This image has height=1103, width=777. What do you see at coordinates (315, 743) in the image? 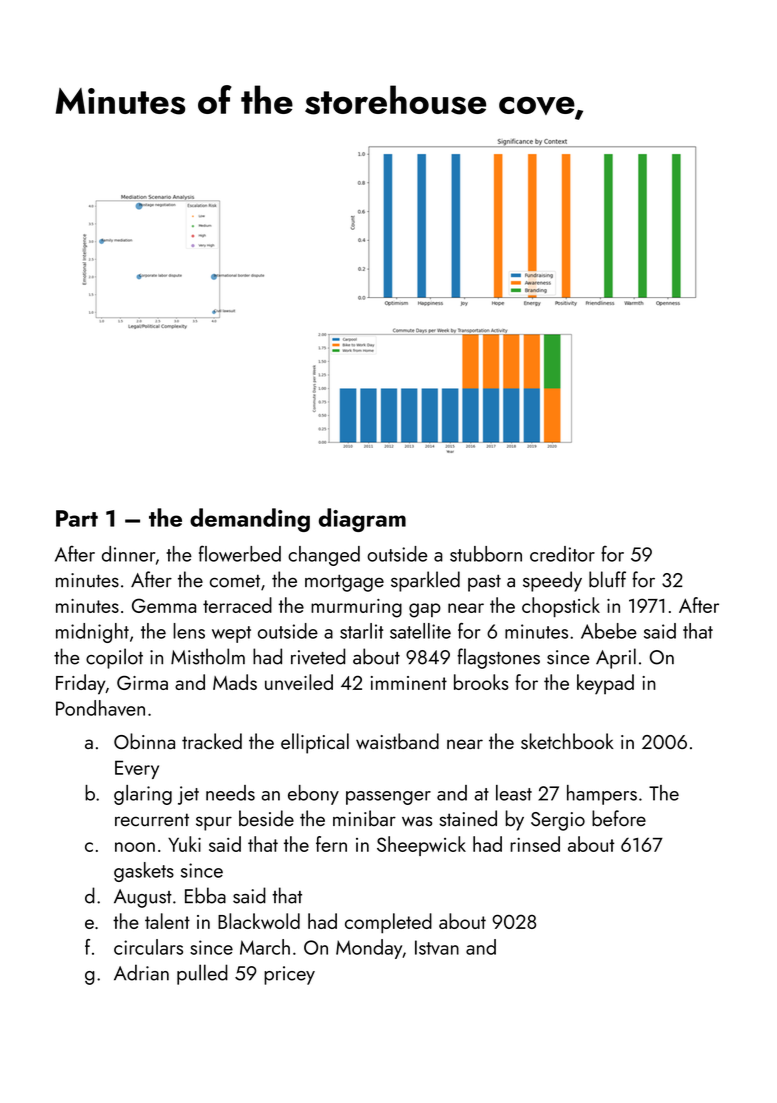
I see `elliptical` at bounding box center [315, 743].
